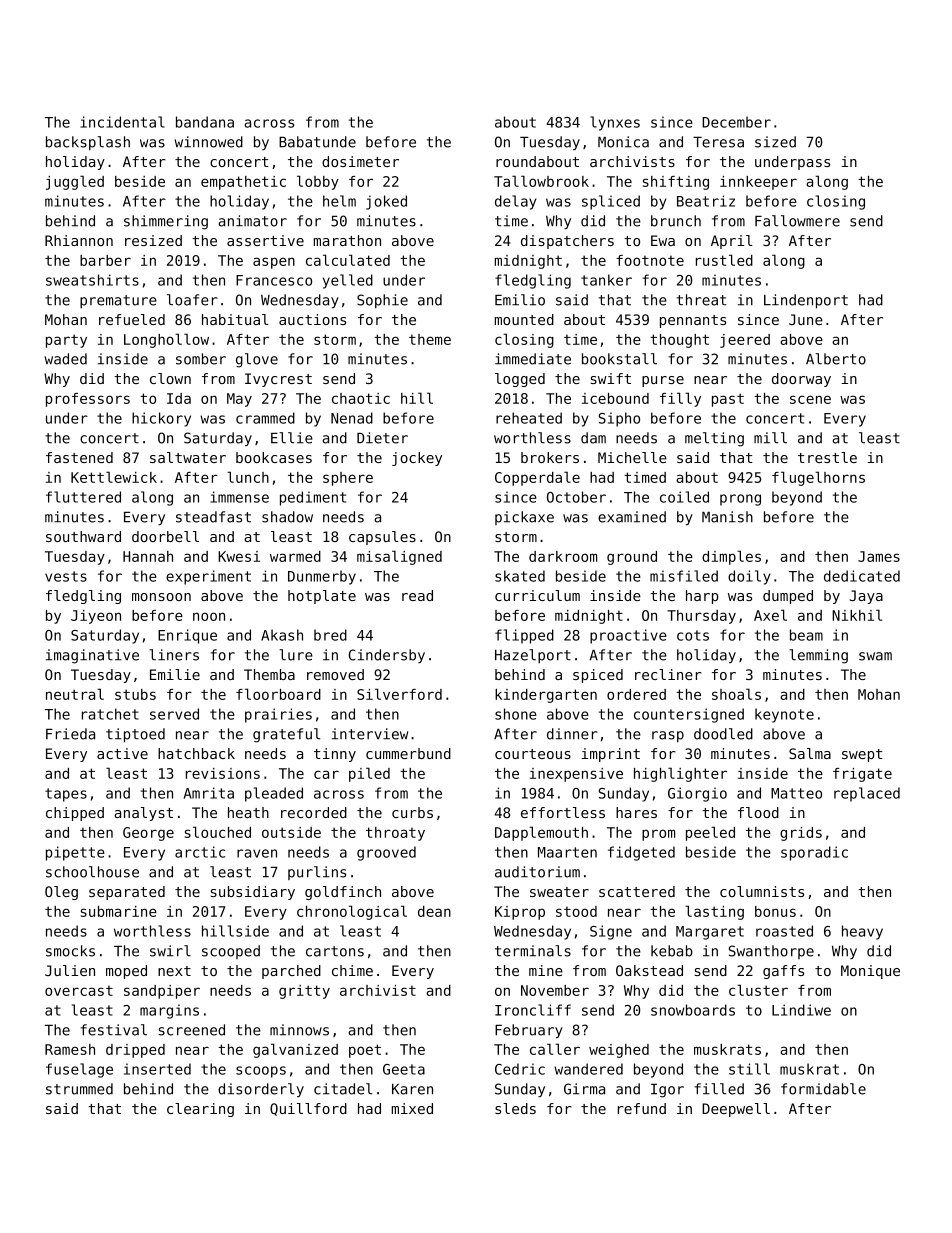 The width and height of the image is (952, 1233). What do you see at coordinates (278, 380) in the image?
I see `Ivycrest` at bounding box center [278, 380].
